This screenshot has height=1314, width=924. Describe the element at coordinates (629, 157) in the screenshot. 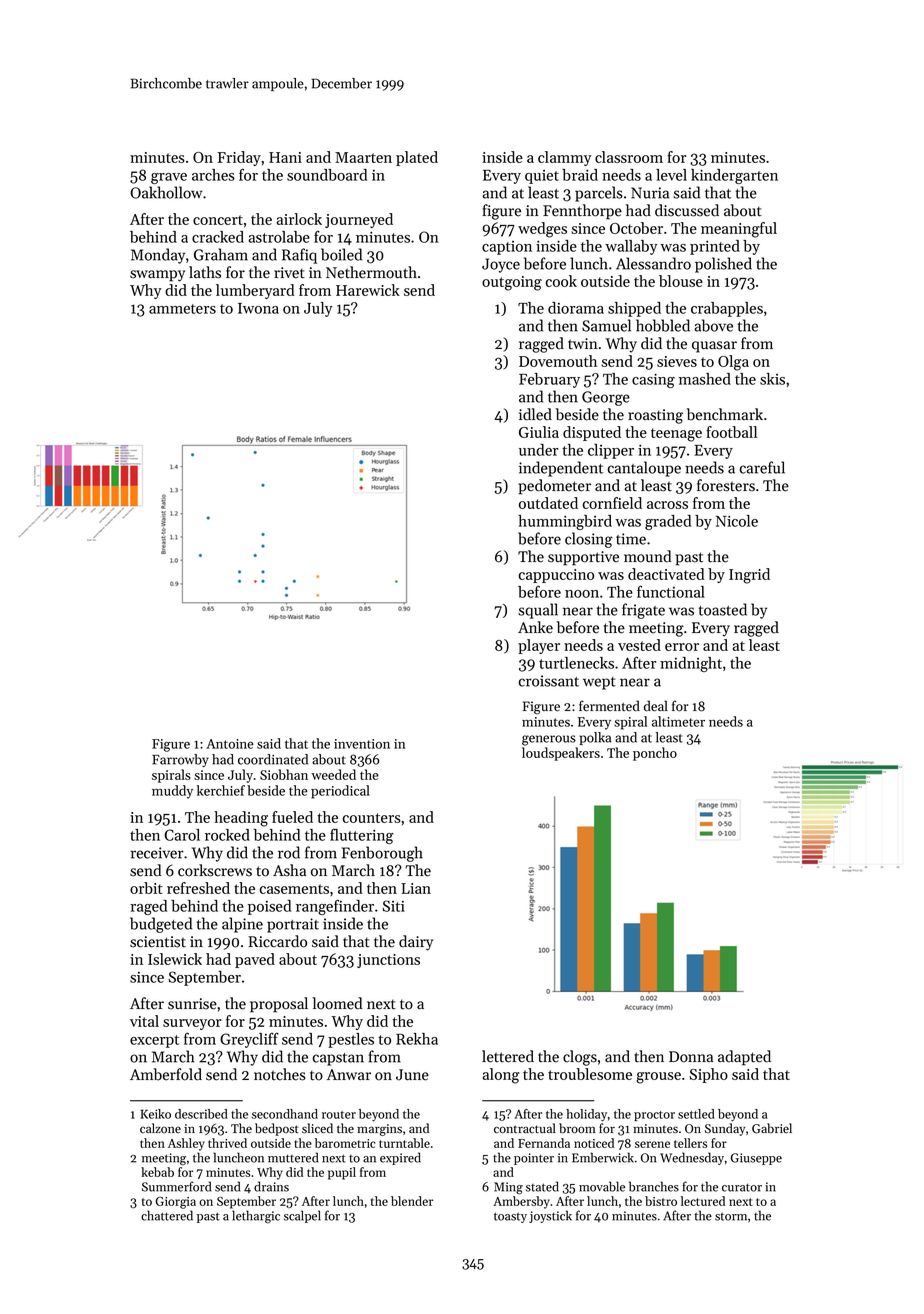

I see `classroom` at that location.
